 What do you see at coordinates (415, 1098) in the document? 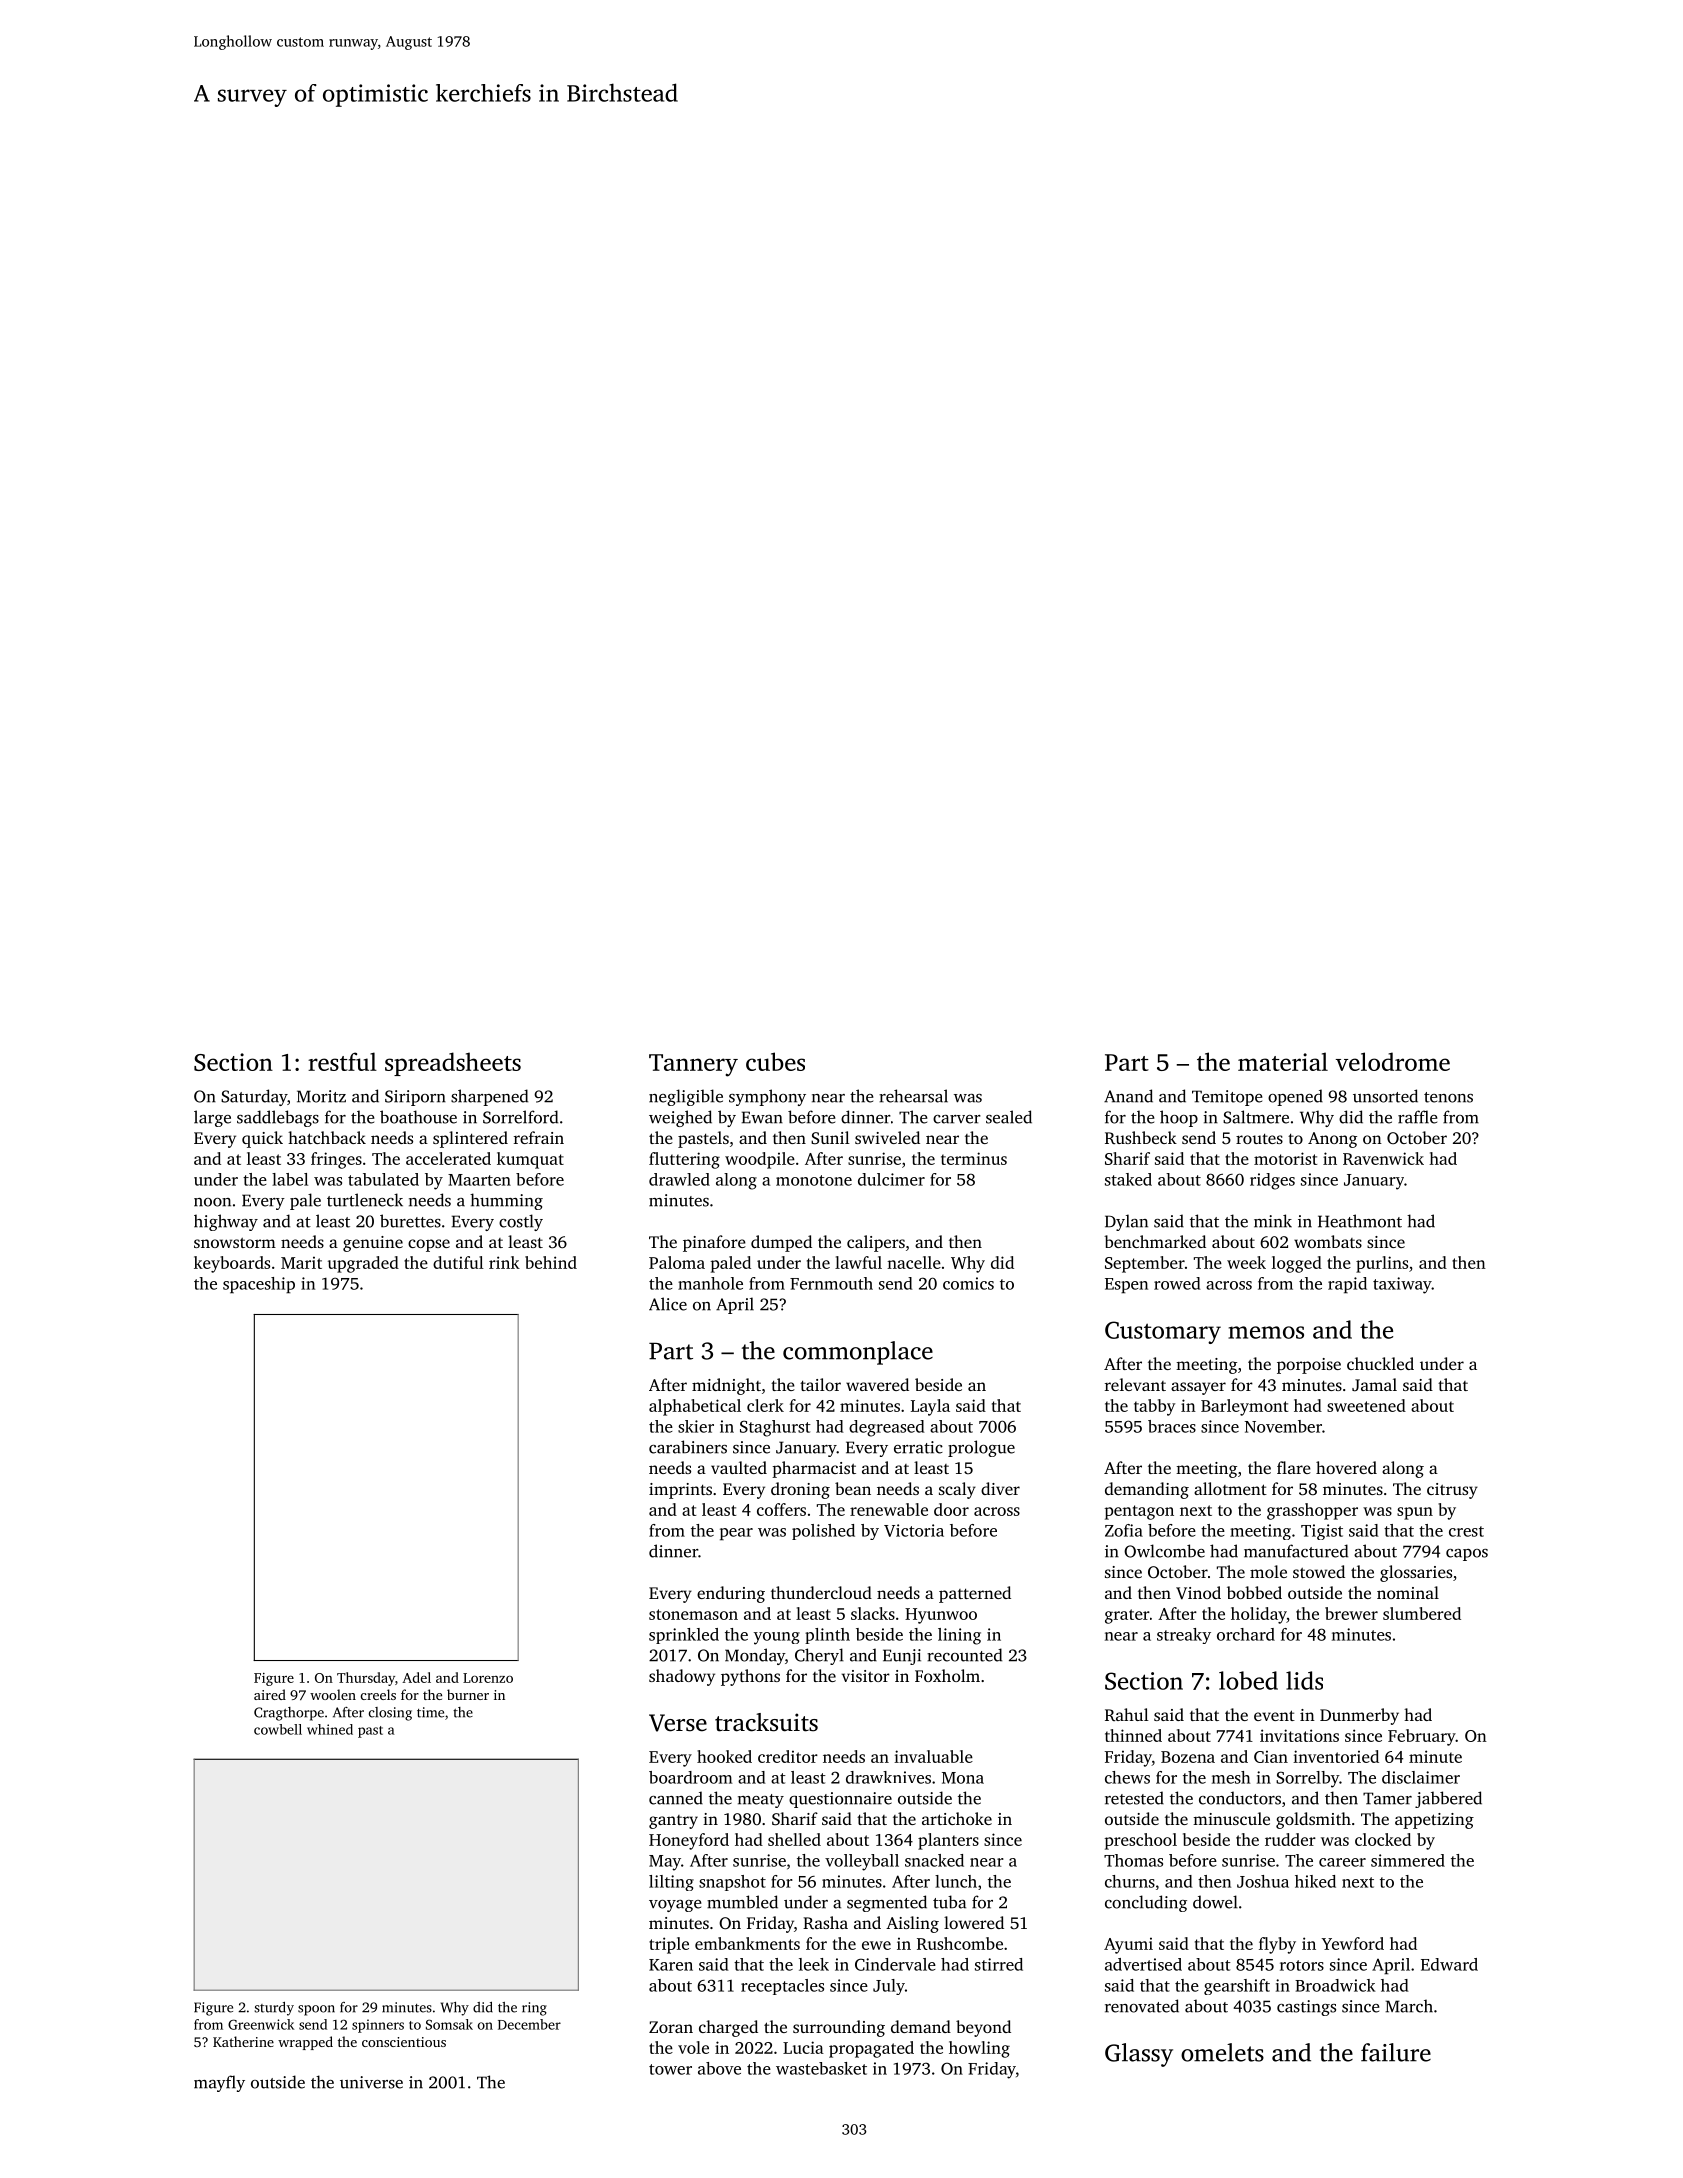
I see `Siriporn` at bounding box center [415, 1098].
